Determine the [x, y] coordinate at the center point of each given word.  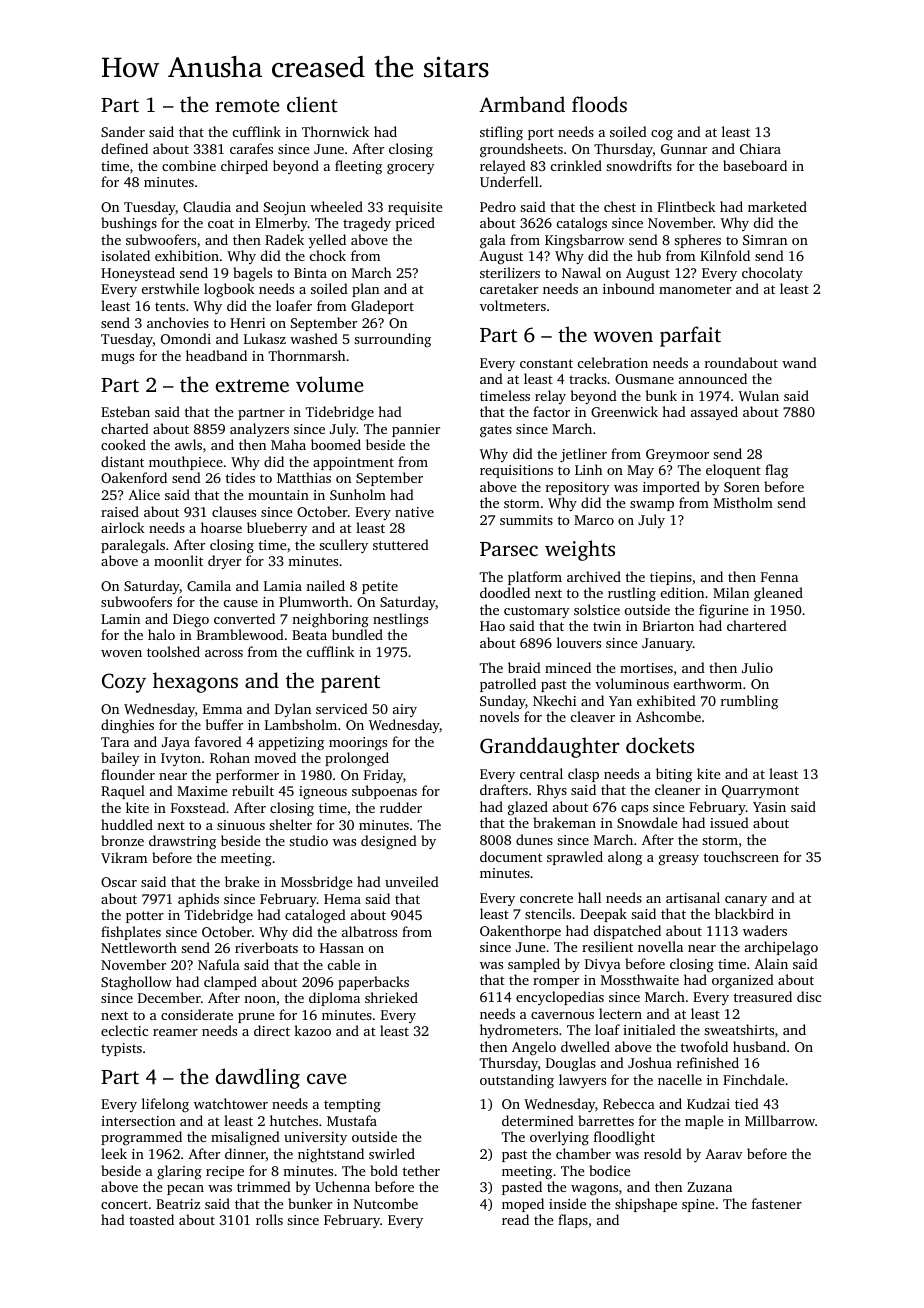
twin [607, 626]
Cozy [124, 683]
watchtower [231, 1103]
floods [599, 104]
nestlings [400, 620]
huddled [127, 824]
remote [247, 105]
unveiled [412, 881]
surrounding [392, 340]
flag [776, 471]
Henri [247, 323]
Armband [522, 104]
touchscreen [741, 856]
